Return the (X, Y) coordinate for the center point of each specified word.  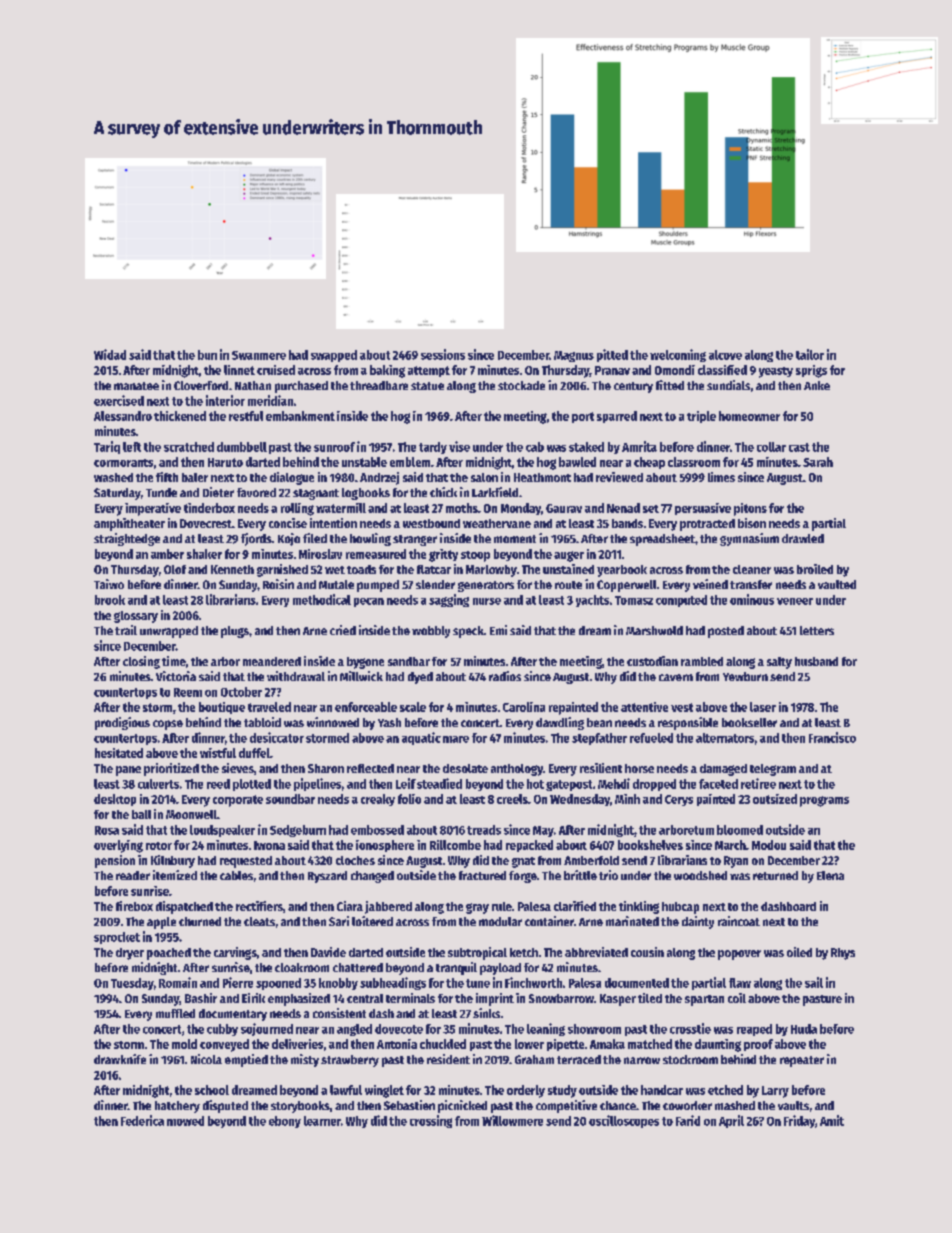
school (212, 1090)
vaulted (837, 584)
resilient (601, 768)
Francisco (832, 737)
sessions (443, 354)
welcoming (678, 355)
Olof (175, 569)
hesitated (119, 753)
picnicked (462, 1106)
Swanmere (259, 355)
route (568, 585)
